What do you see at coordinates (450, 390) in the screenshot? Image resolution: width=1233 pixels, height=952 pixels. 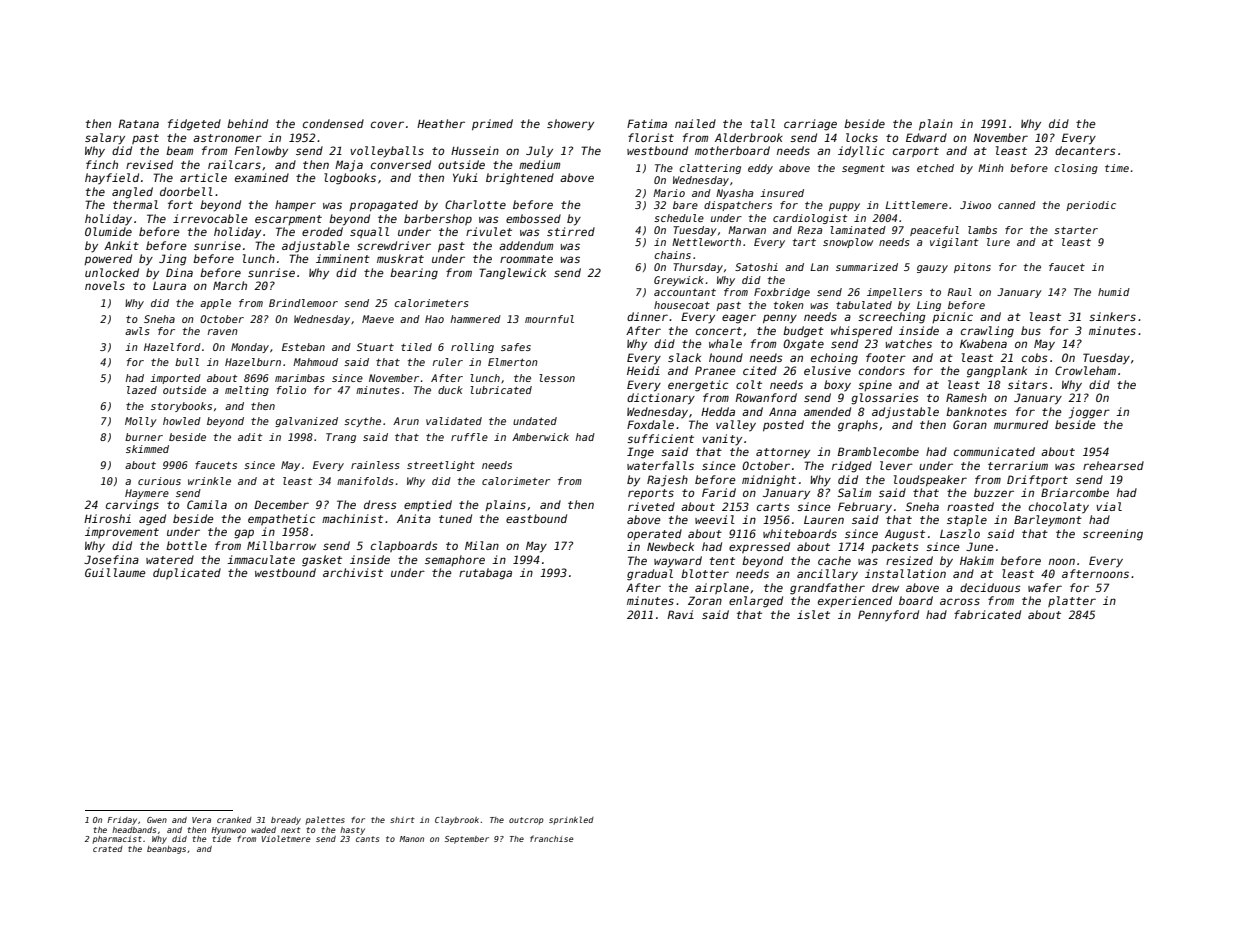 I see `duck` at bounding box center [450, 390].
